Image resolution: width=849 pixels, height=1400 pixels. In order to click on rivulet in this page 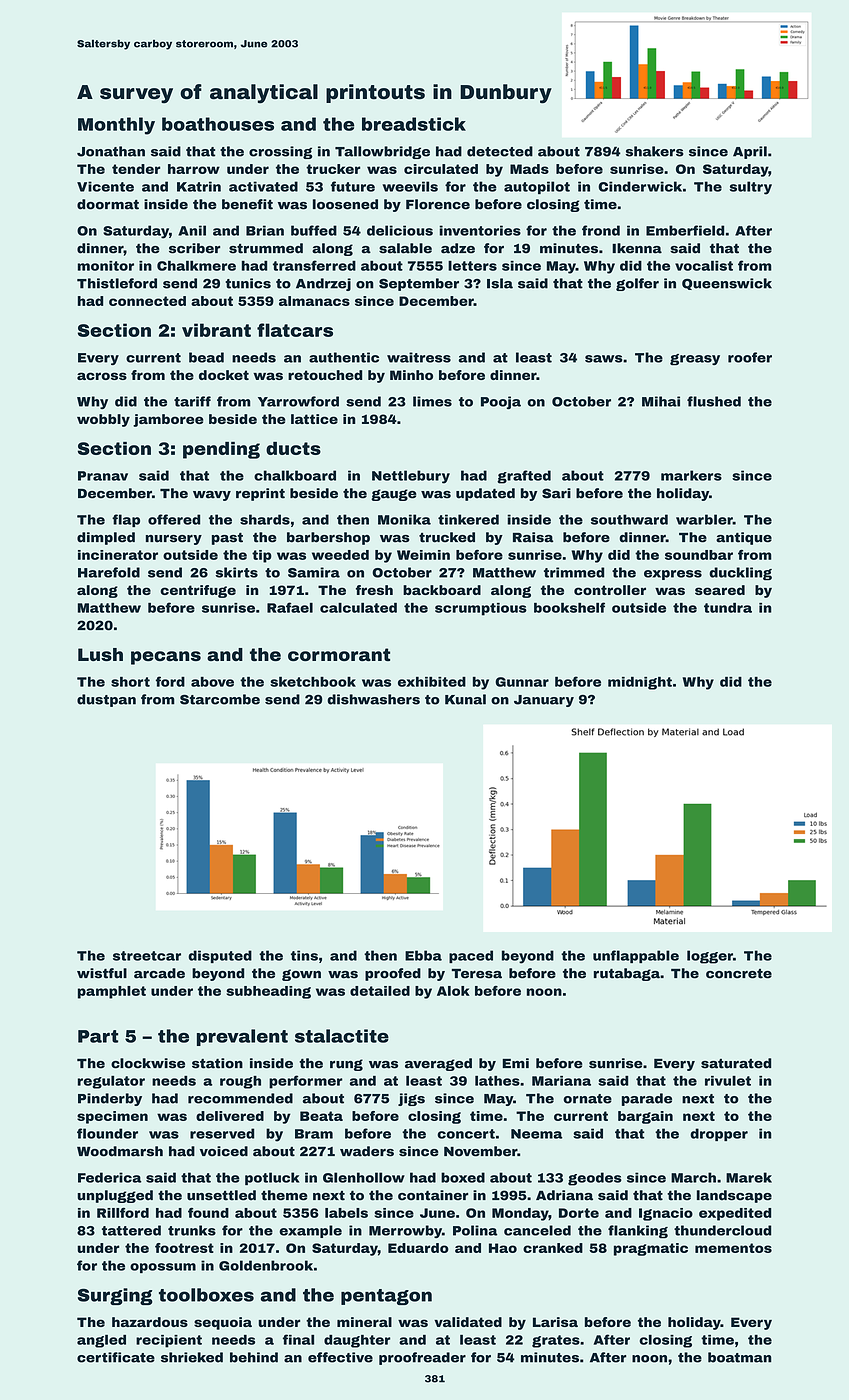, I will do `click(728, 1081)`.
